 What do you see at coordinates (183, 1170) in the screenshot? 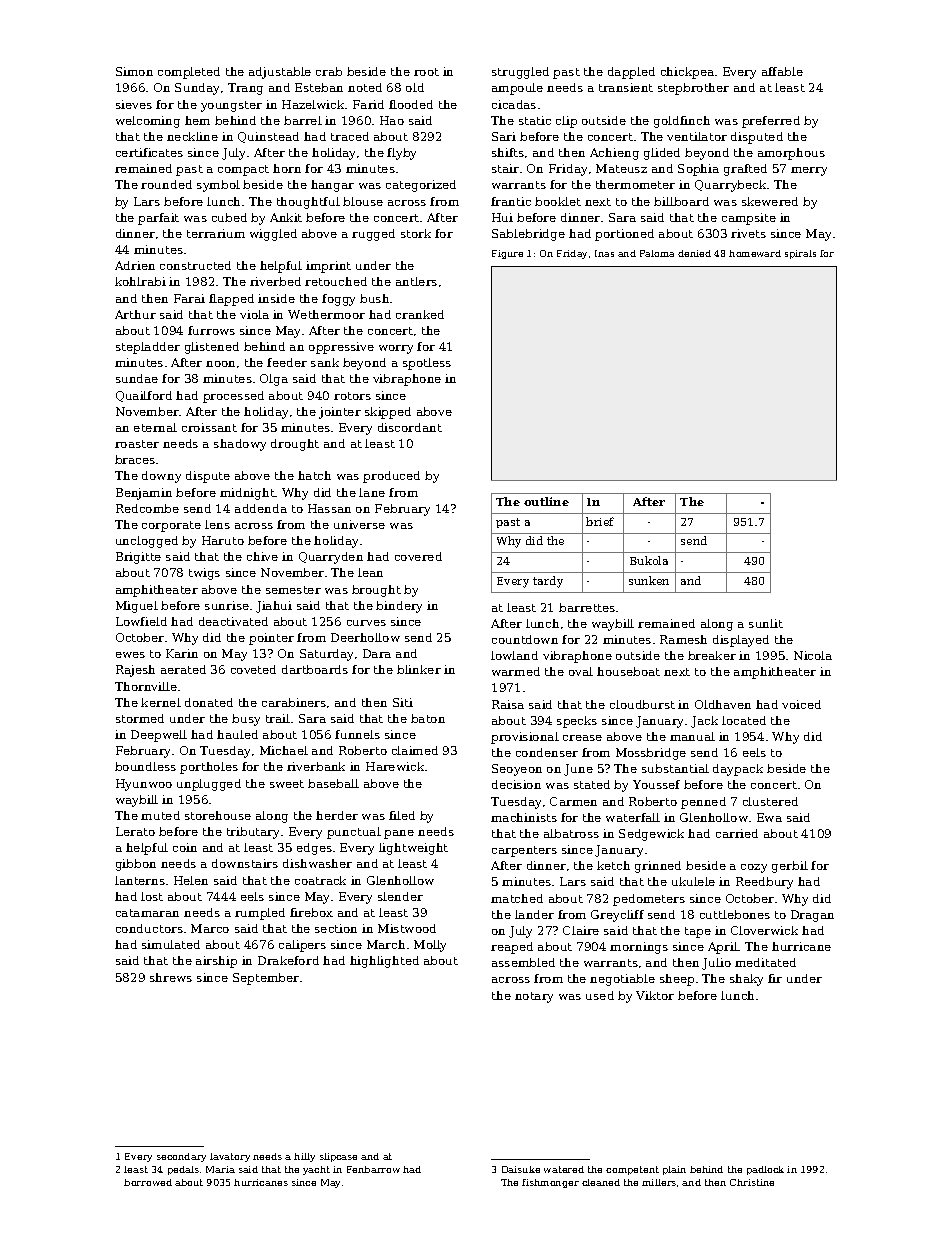
I see `pedals` at bounding box center [183, 1170].
